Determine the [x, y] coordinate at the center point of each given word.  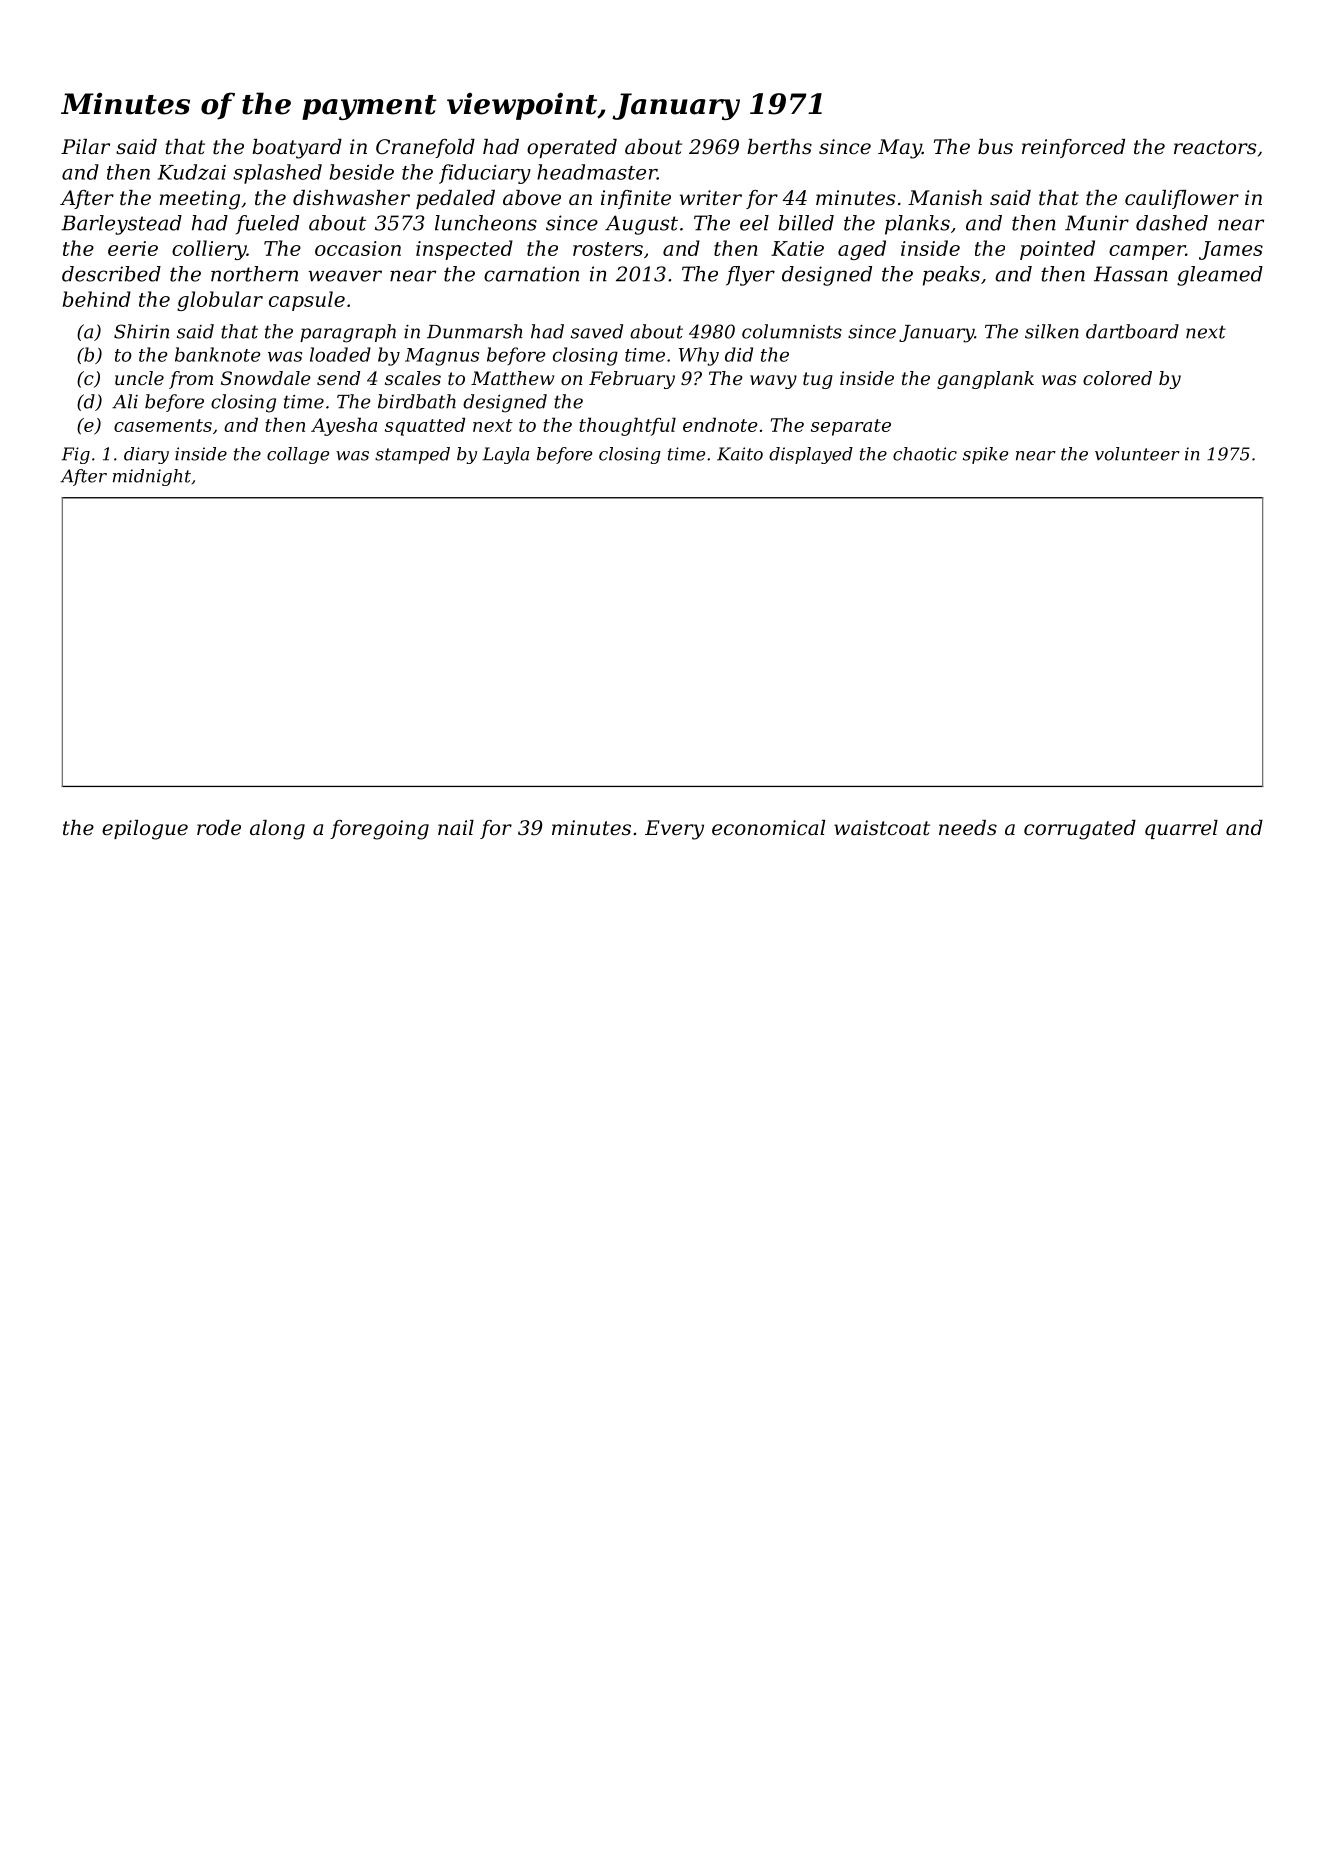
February [632, 380]
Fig [75, 455]
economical [768, 828]
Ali [125, 401]
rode [219, 828]
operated [572, 148]
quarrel [1181, 829]
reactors [1215, 147]
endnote [720, 424]
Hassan [1131, 274]
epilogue [145, 830]
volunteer [1137, 454]
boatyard [297, 149]
